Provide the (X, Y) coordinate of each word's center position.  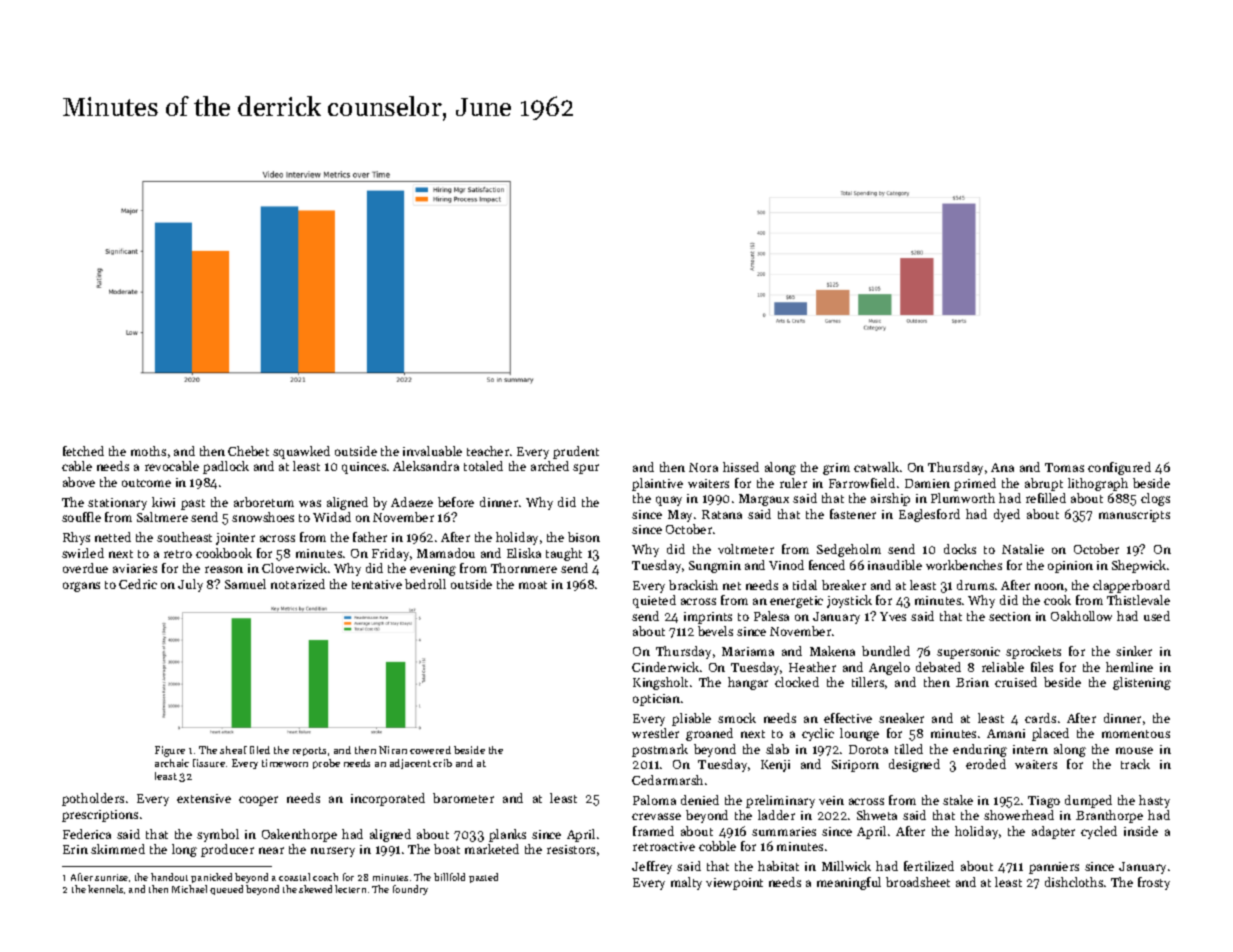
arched (550, 466)
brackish (693, 585)
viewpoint (734, 884)
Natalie (1023, 549)
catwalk (876, 467)
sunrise (111, 877)
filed (260, 750)
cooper (258, 801)
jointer (235, 539)
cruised (1016, 682)
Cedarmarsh (667, 780)
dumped (1088, 801)
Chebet (248, 451)
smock (737, 718)
